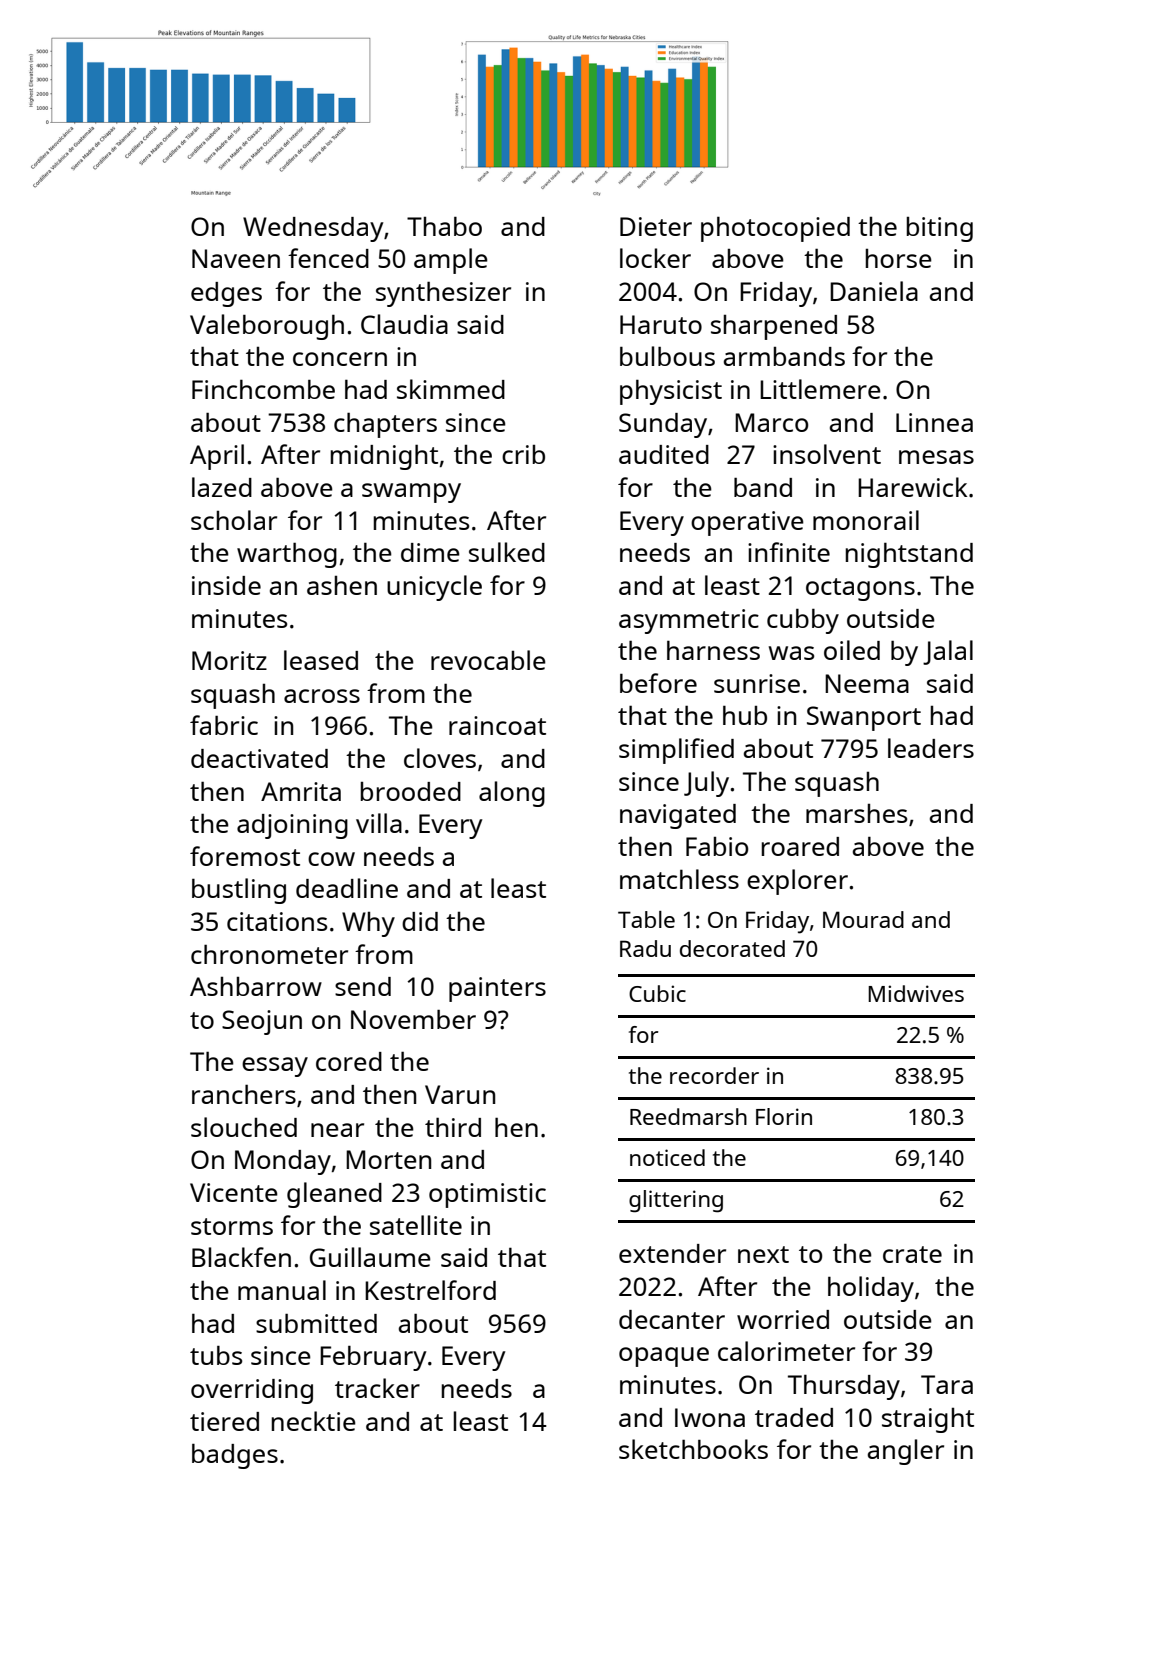  What do you see at coordinates (497, 989) in the page?
I see `painters` at bounding box center [497, 989].
